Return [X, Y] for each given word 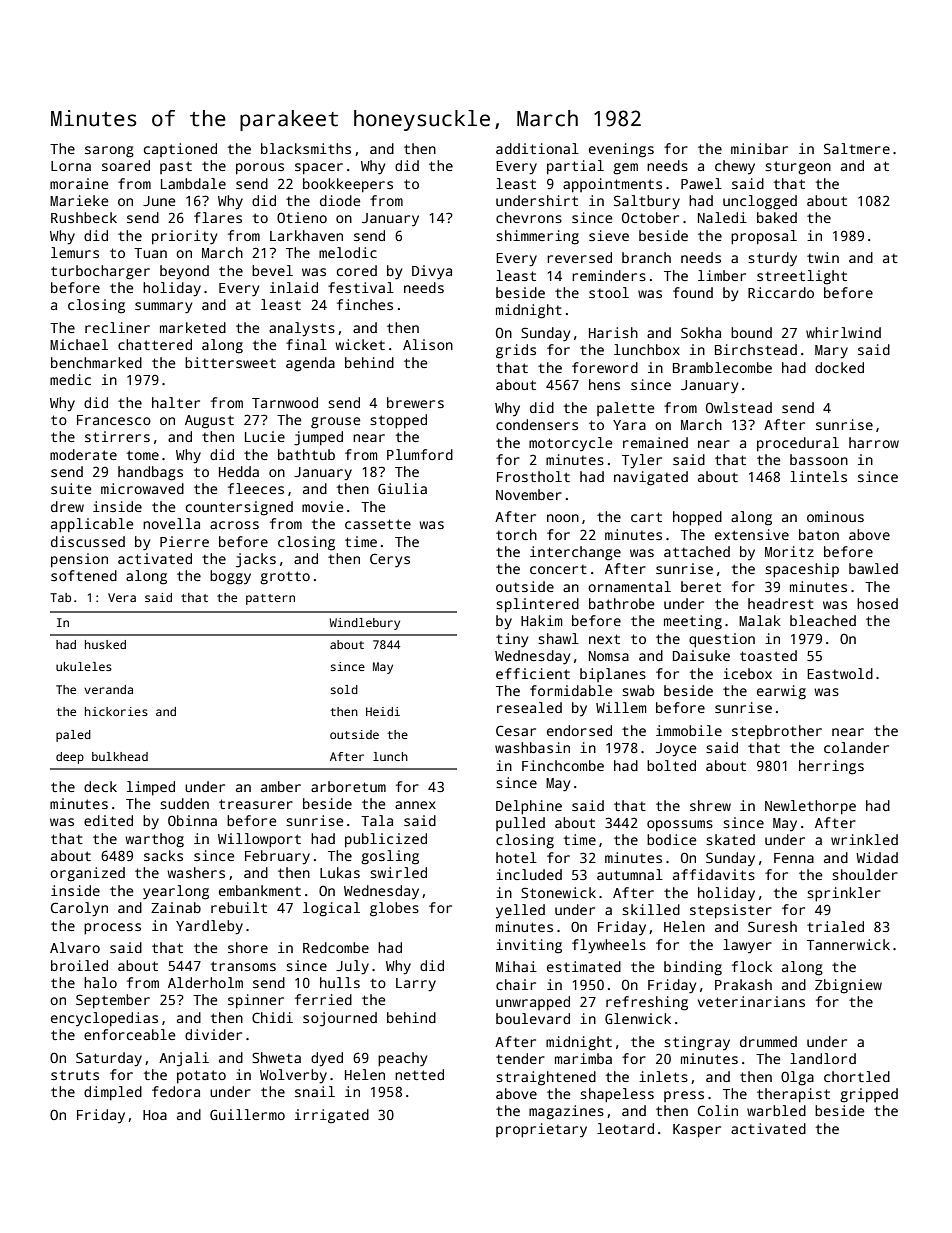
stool [609, 292]
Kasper [697, 1131]
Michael [79, 344]
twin [823, 257]
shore [248, 947]
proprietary [541, 1130]
